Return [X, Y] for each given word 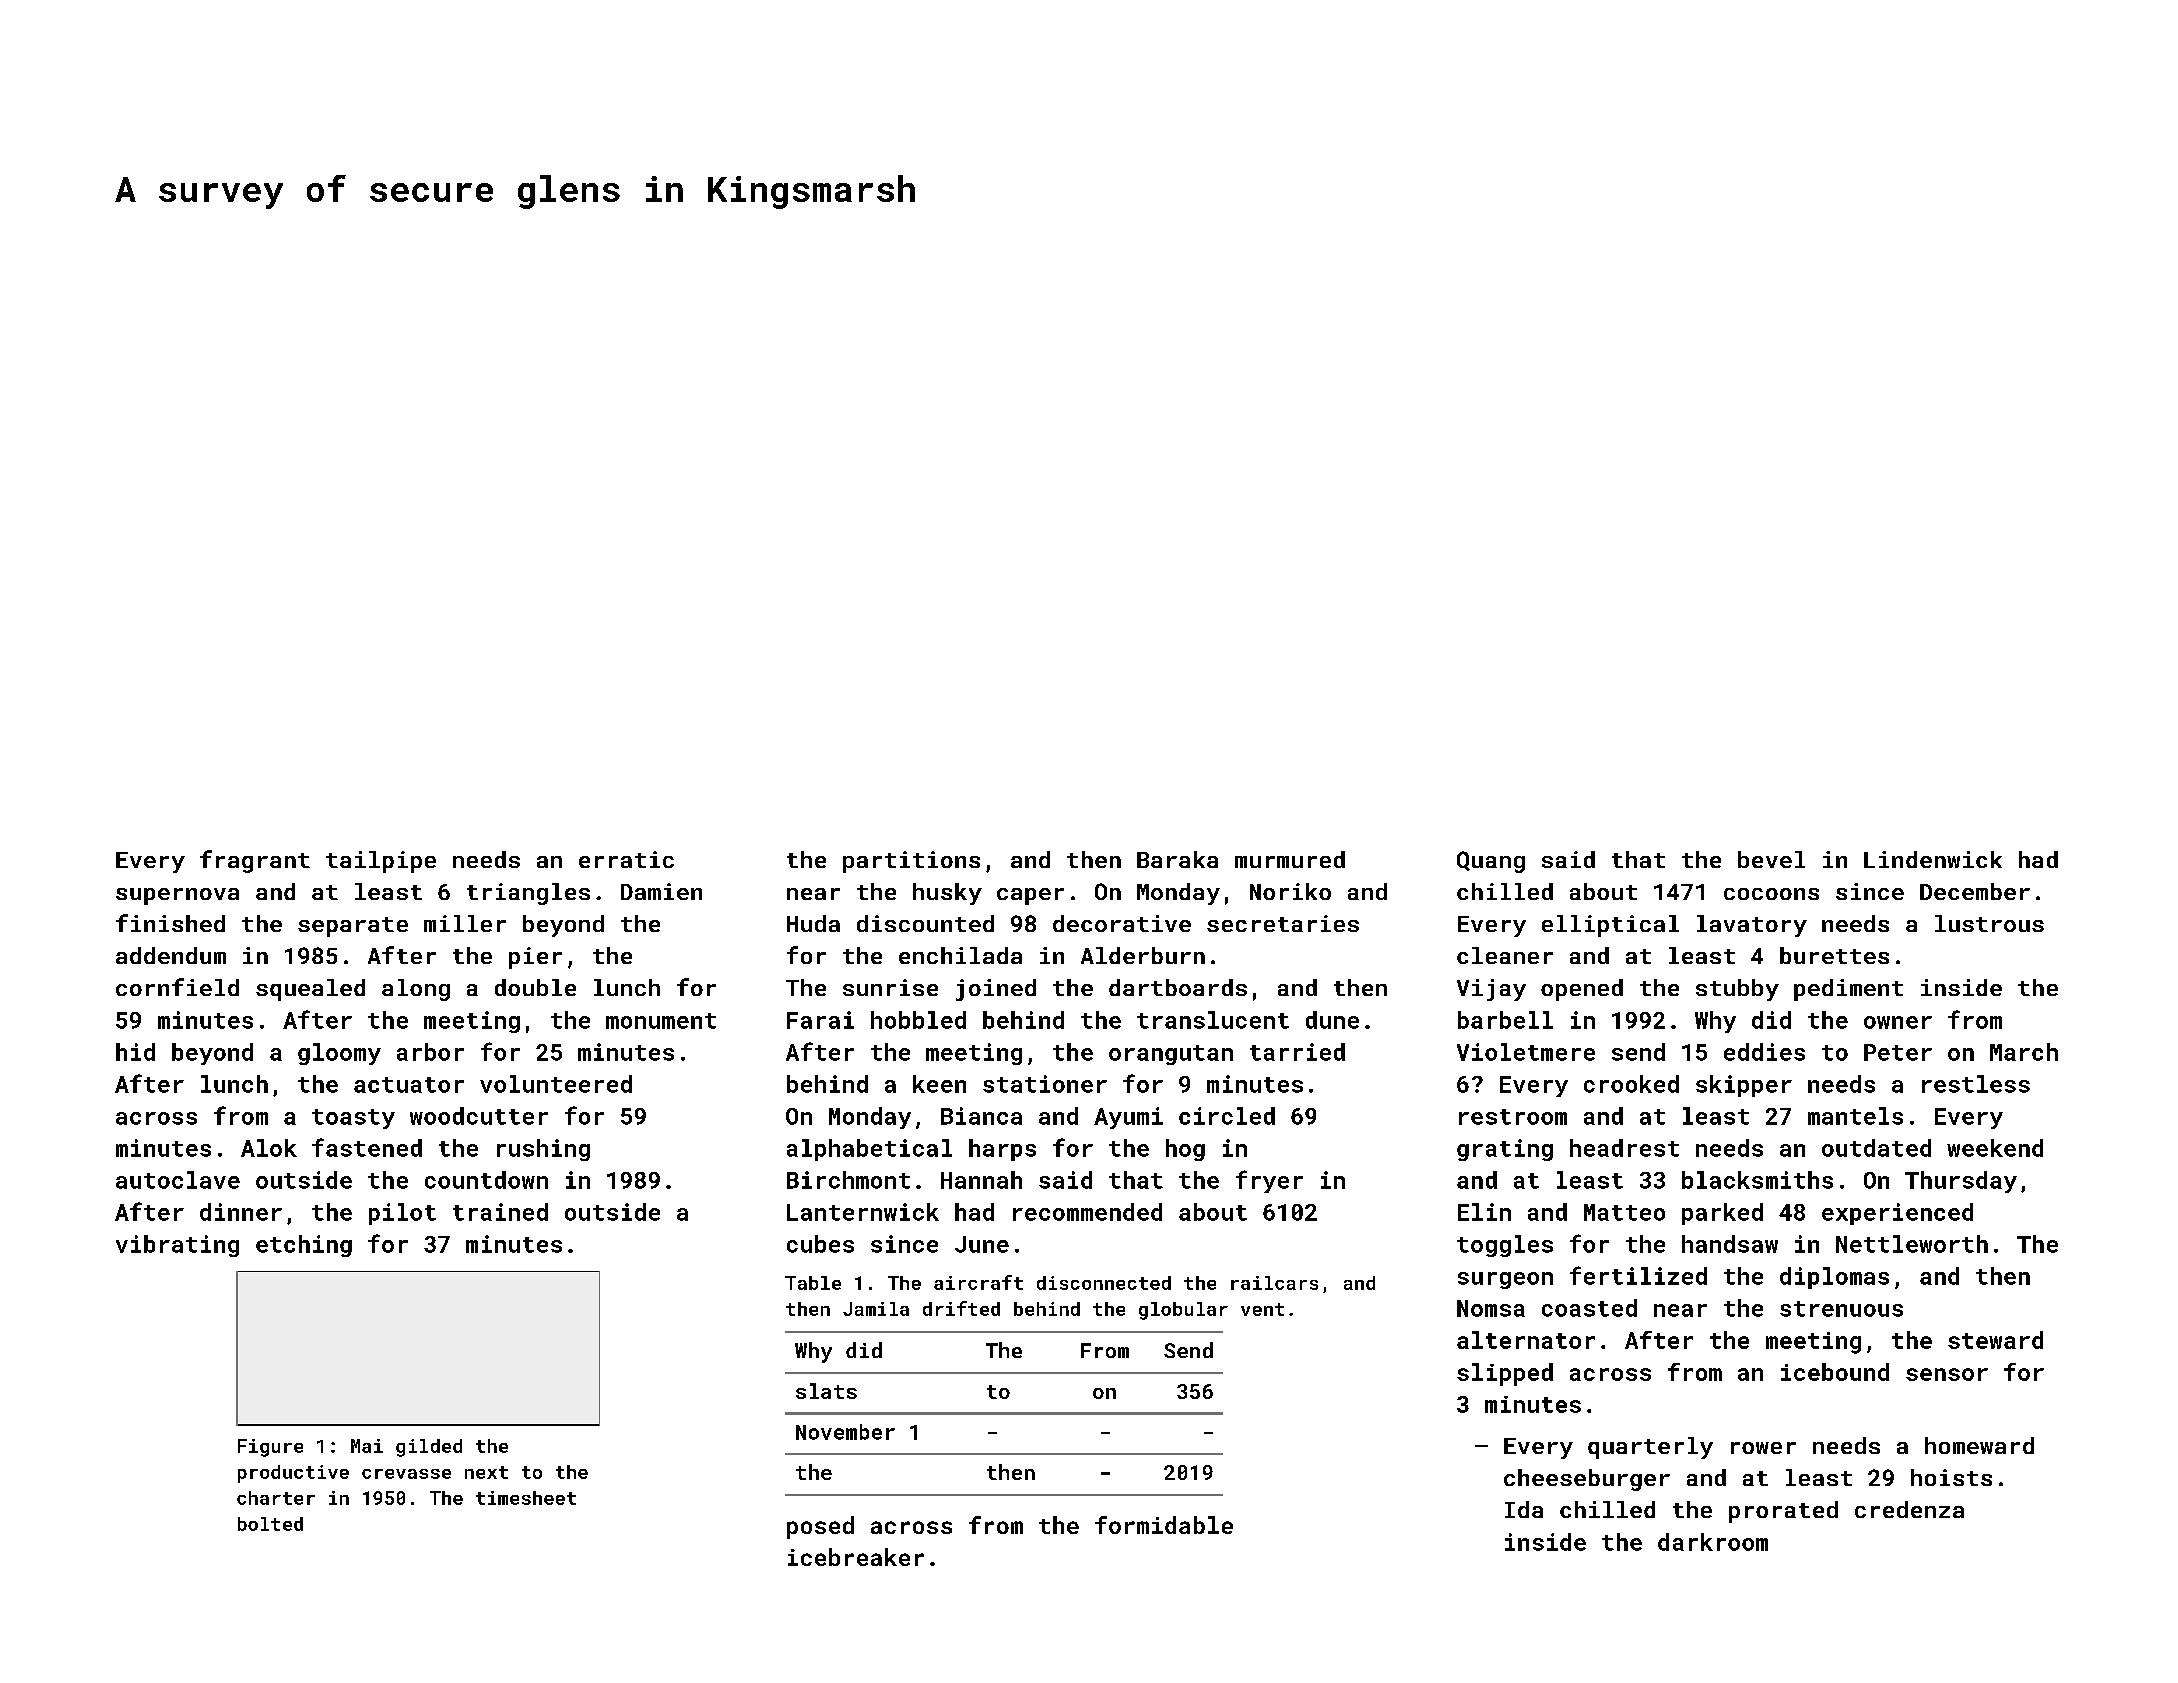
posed [820, 1527]
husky [947, 894]
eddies [1764, 1052]
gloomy [339, 1054]
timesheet [526, 1498]
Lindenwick [1933, 859]
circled [1227, 1116]
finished [170, 923]
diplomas [1834, 1278]
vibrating [177, 1246]
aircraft [978, 1282]
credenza [1909, 1509]
